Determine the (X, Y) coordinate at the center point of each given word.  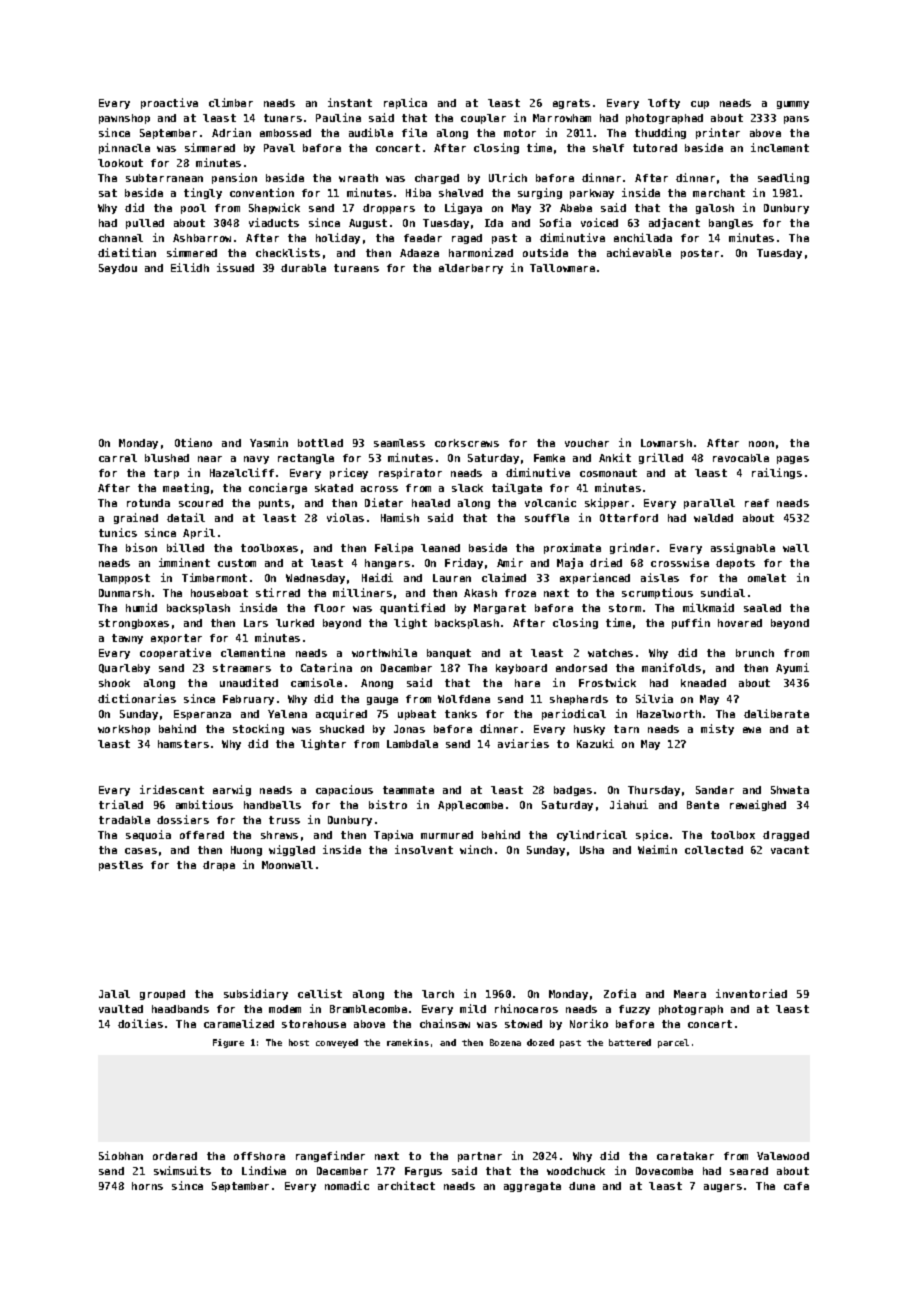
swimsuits (182, 1170)
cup (700, 105)
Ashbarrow (202, 238)
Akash (480, 593)
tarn (626, 729)
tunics (118, 532)
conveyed (337, 1043)
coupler (483, 119)
